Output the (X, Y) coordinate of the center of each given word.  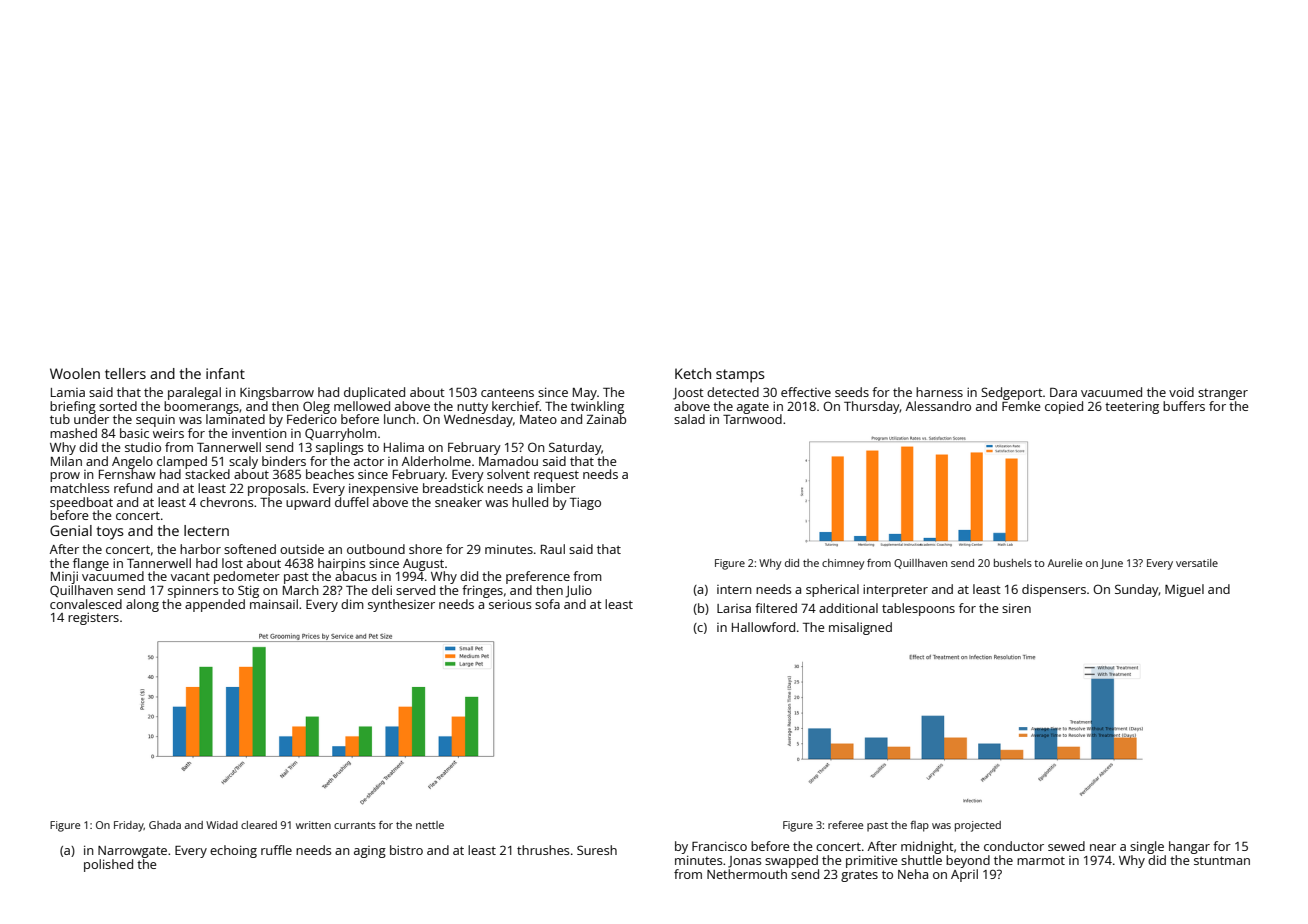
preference (538, 577)
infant (225, 373)
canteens (507, 392)
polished (108, 865)
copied (1064, 407)
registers (93, 618)
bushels (1013, 563)
